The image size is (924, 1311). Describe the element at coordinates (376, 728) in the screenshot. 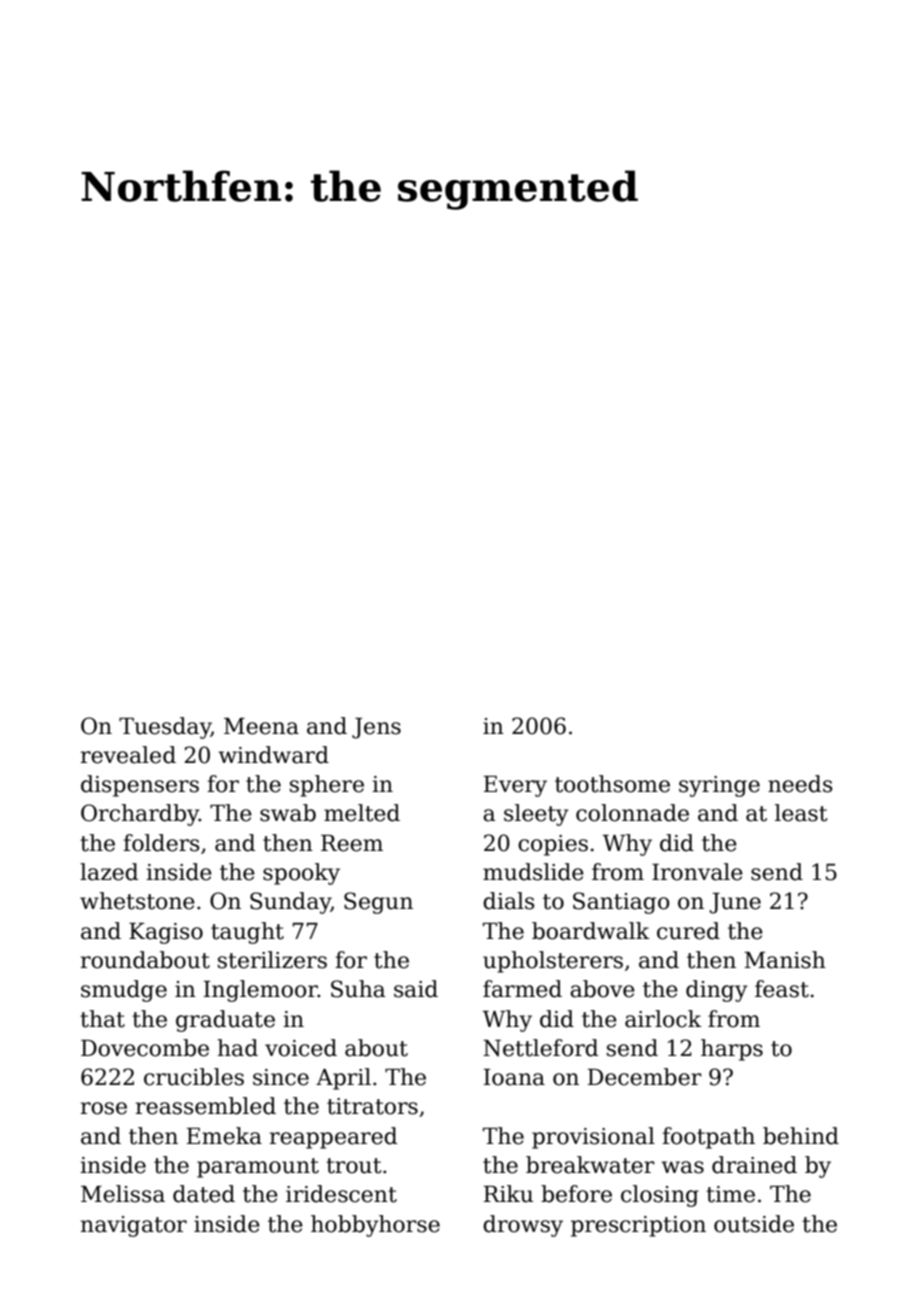

I see `Jens` at that location.
